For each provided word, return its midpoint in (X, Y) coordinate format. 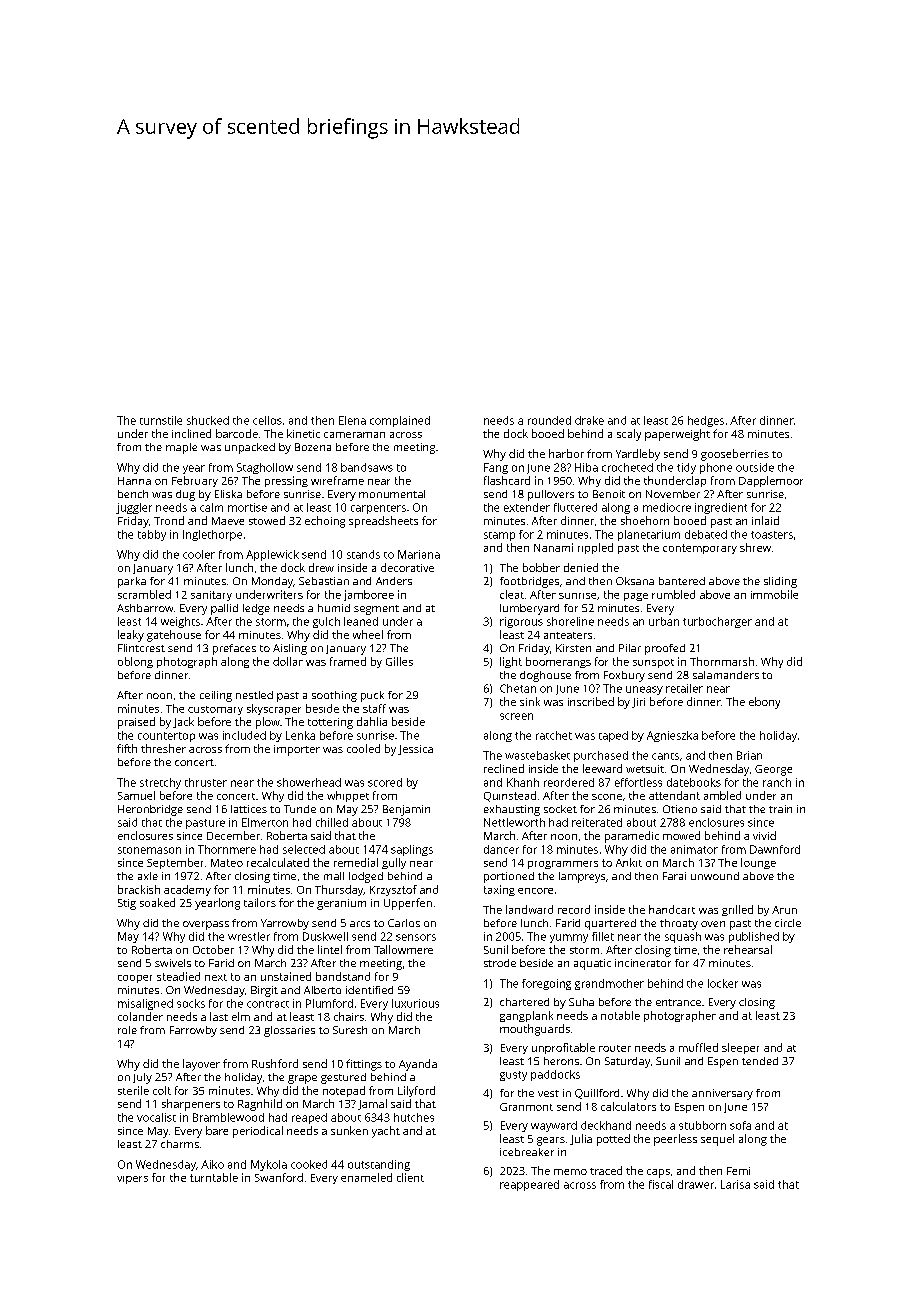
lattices (249, 809)
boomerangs (558, 662)
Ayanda (418, 1065)
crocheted (627, 467)
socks (191, 1003)
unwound (715, 876)
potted (613, 1140)
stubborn (702, 1125)
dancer (501, 849)
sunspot (653, 663)
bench (133, 494)
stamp (499, 536)
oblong (135, 662)
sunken (349, 1130)
